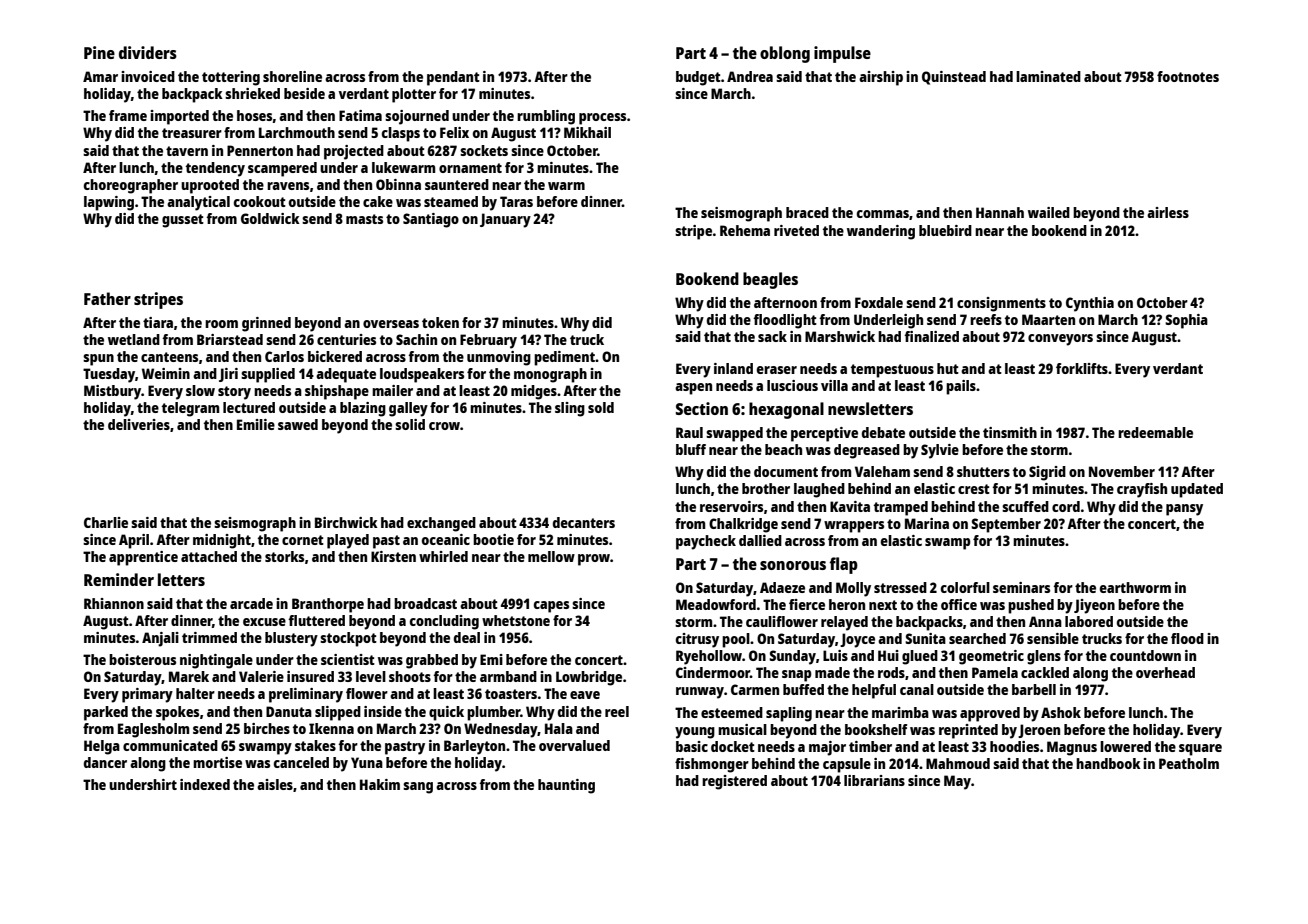  What do you see at coordinates (410, 424) in the screenshot?
I see `solid` at bounding box center [410, 424].
